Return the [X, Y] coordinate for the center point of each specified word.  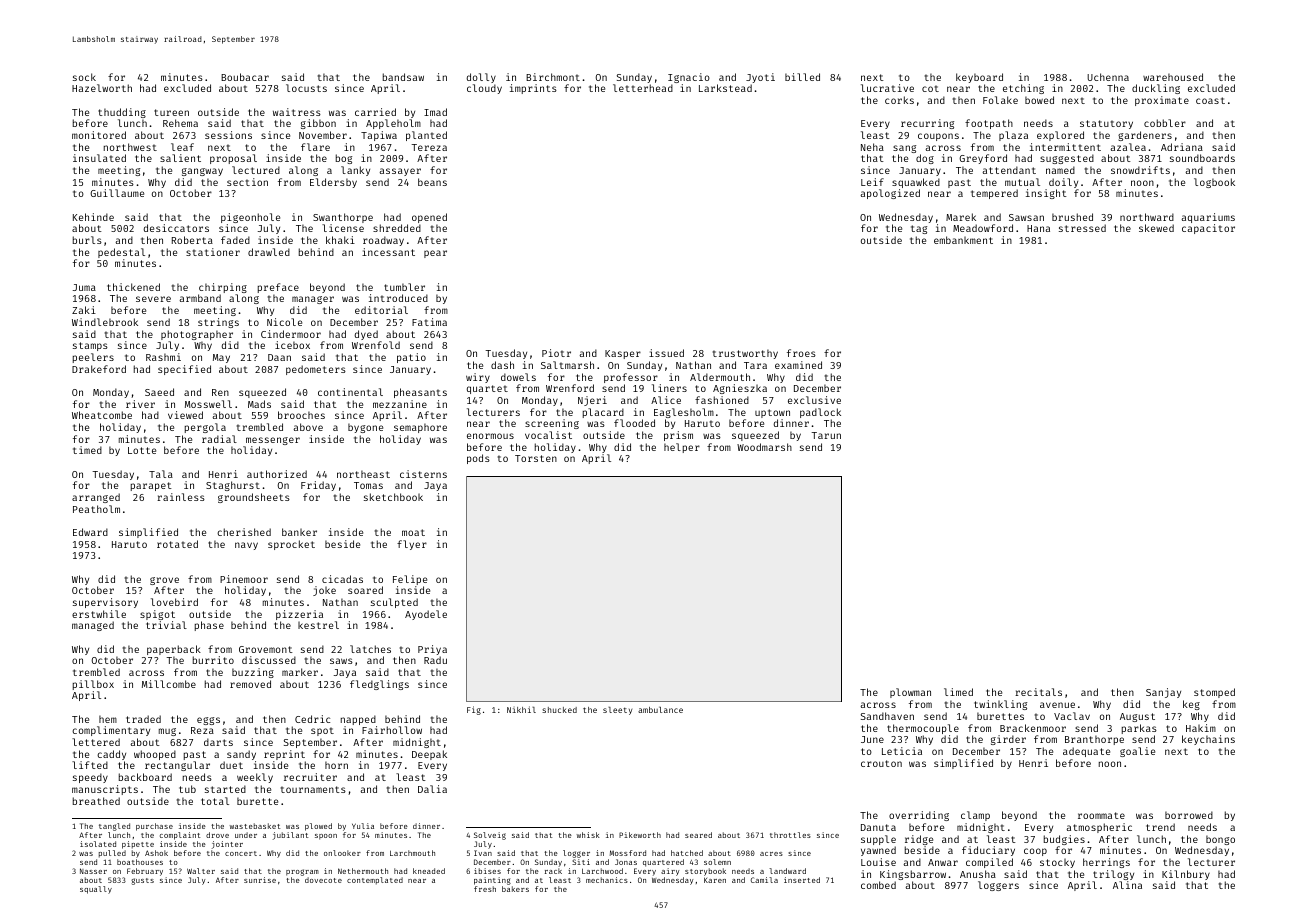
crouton [881, 763]
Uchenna [1108, 77]
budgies [1064, 840]
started [225, 789]
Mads [259, 404]
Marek [961, 217]
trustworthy [745, 354]
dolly [481, 78]
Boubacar [245, 77]
